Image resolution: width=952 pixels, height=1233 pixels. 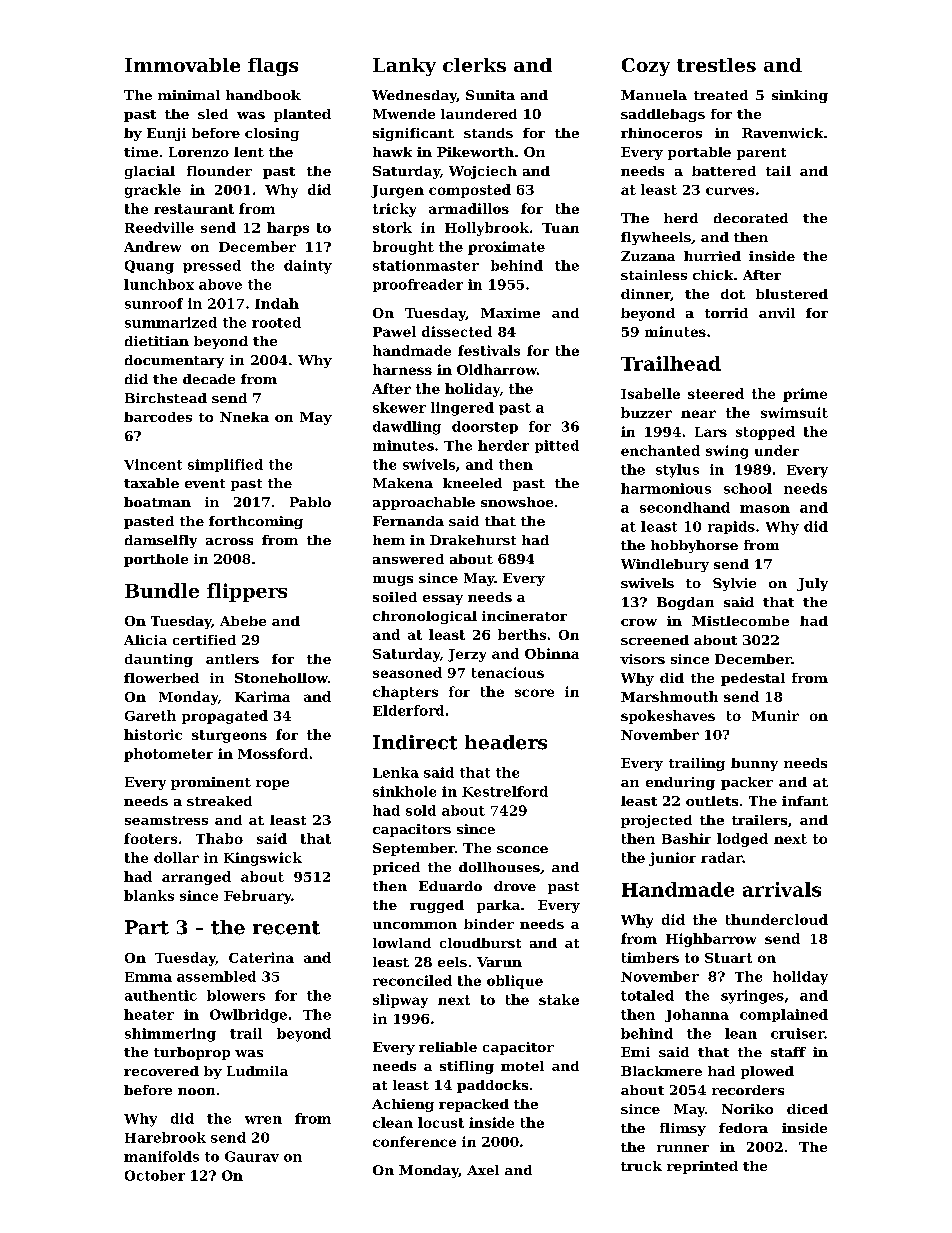 I want to click on lent, so click(x=249, y=152).
